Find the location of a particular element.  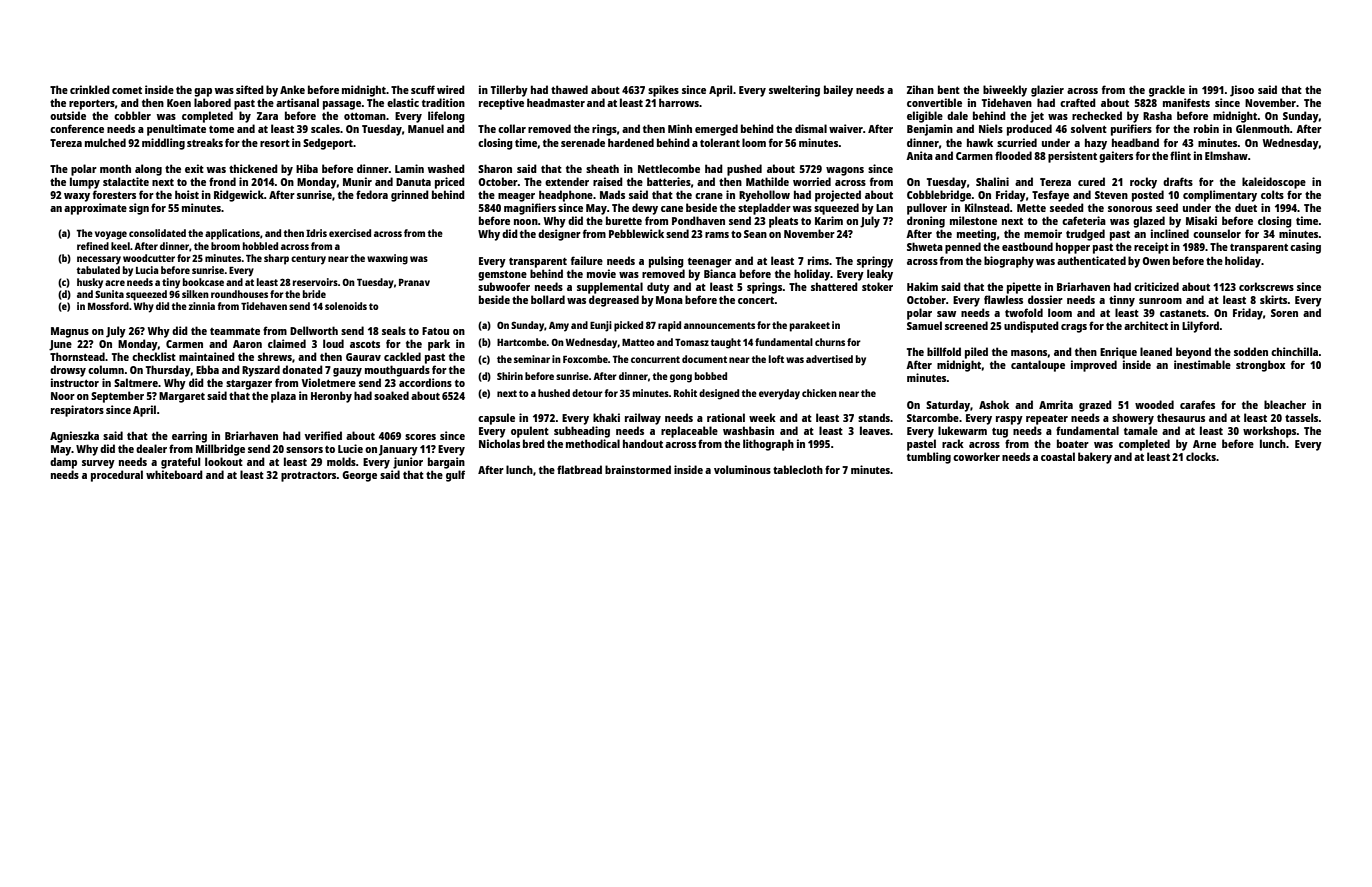

glazed is located at coordinates (1149, 222).
